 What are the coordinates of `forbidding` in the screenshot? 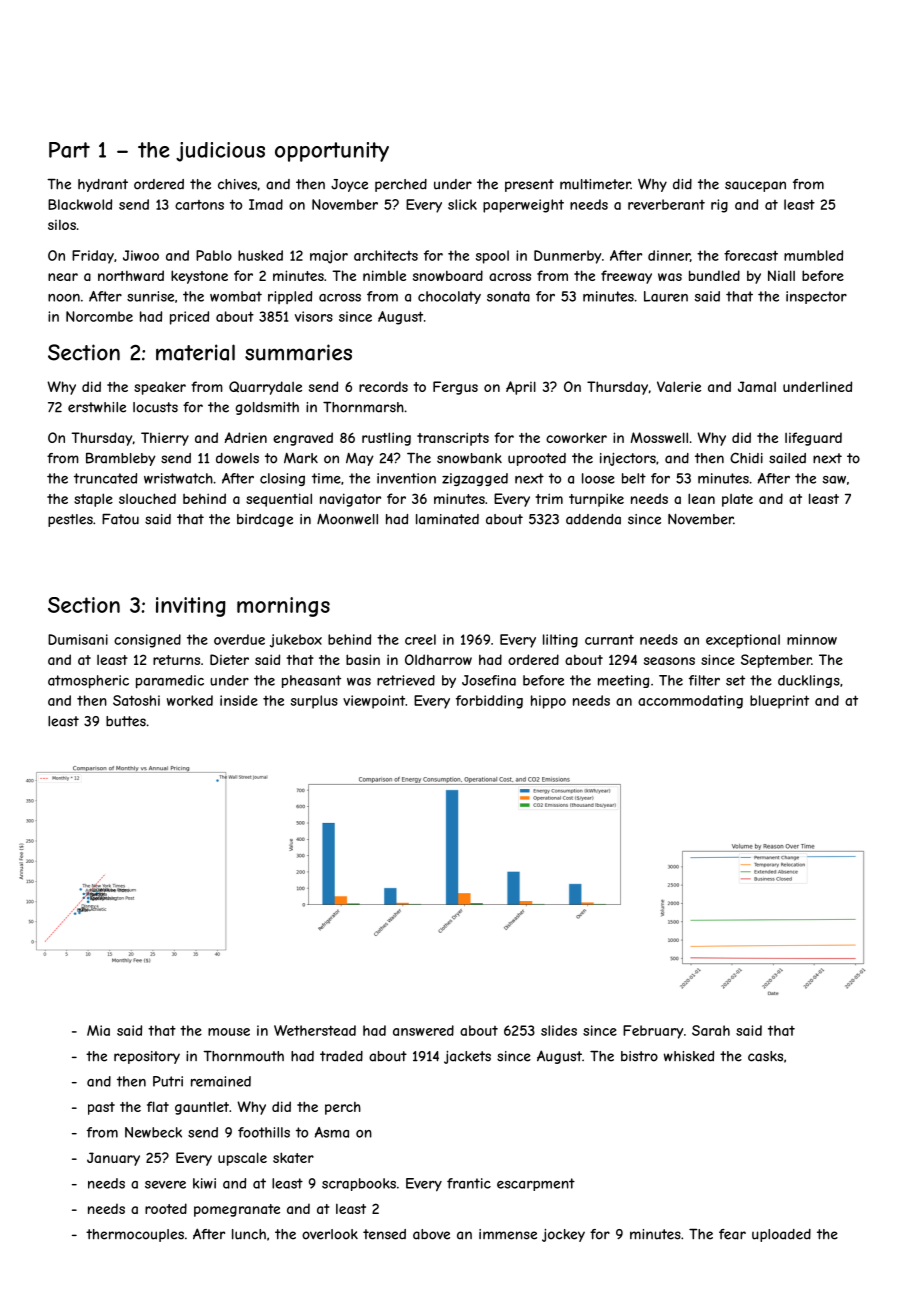 It's located at (489, 702).
